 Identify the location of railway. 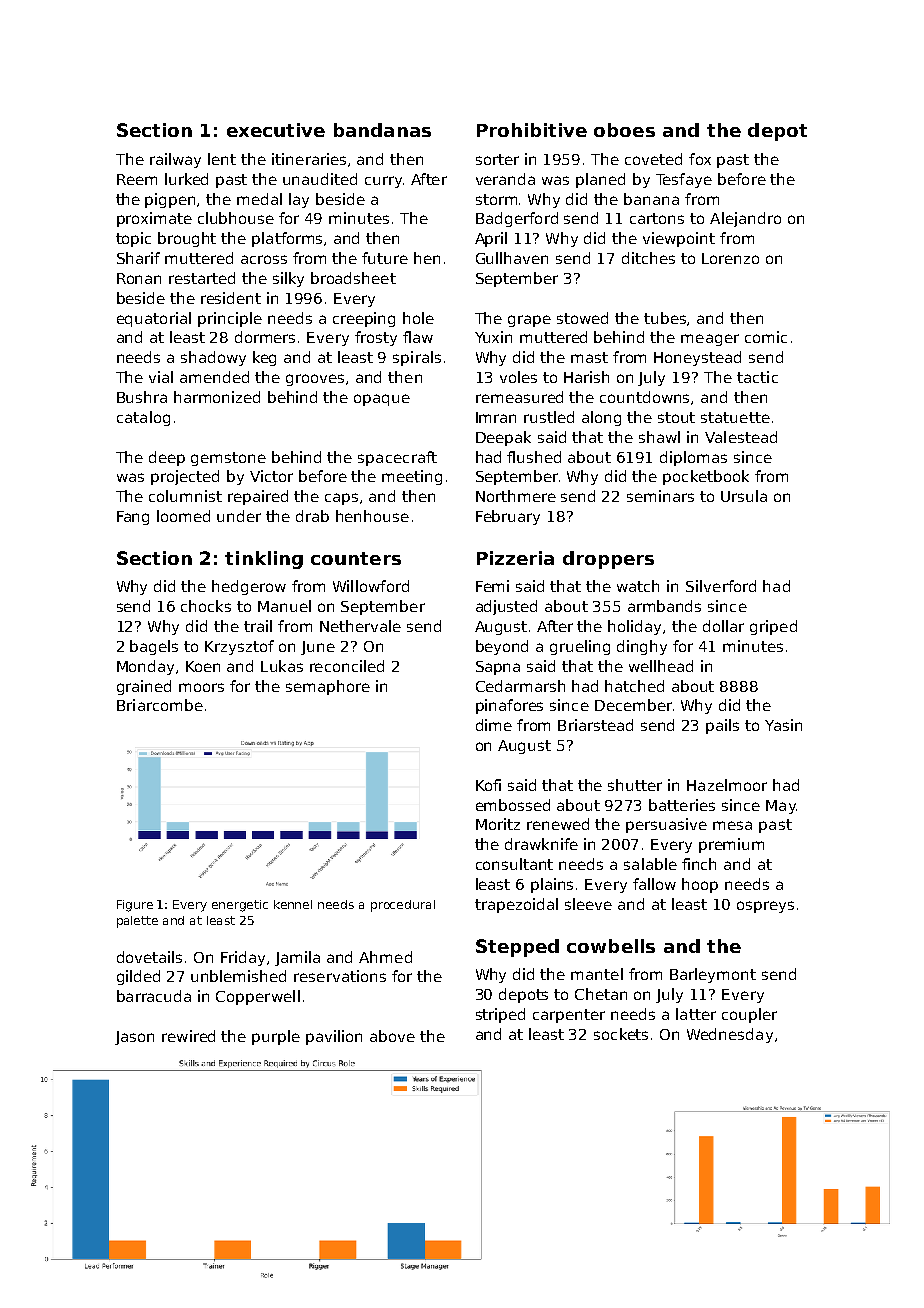
(175, 160).
